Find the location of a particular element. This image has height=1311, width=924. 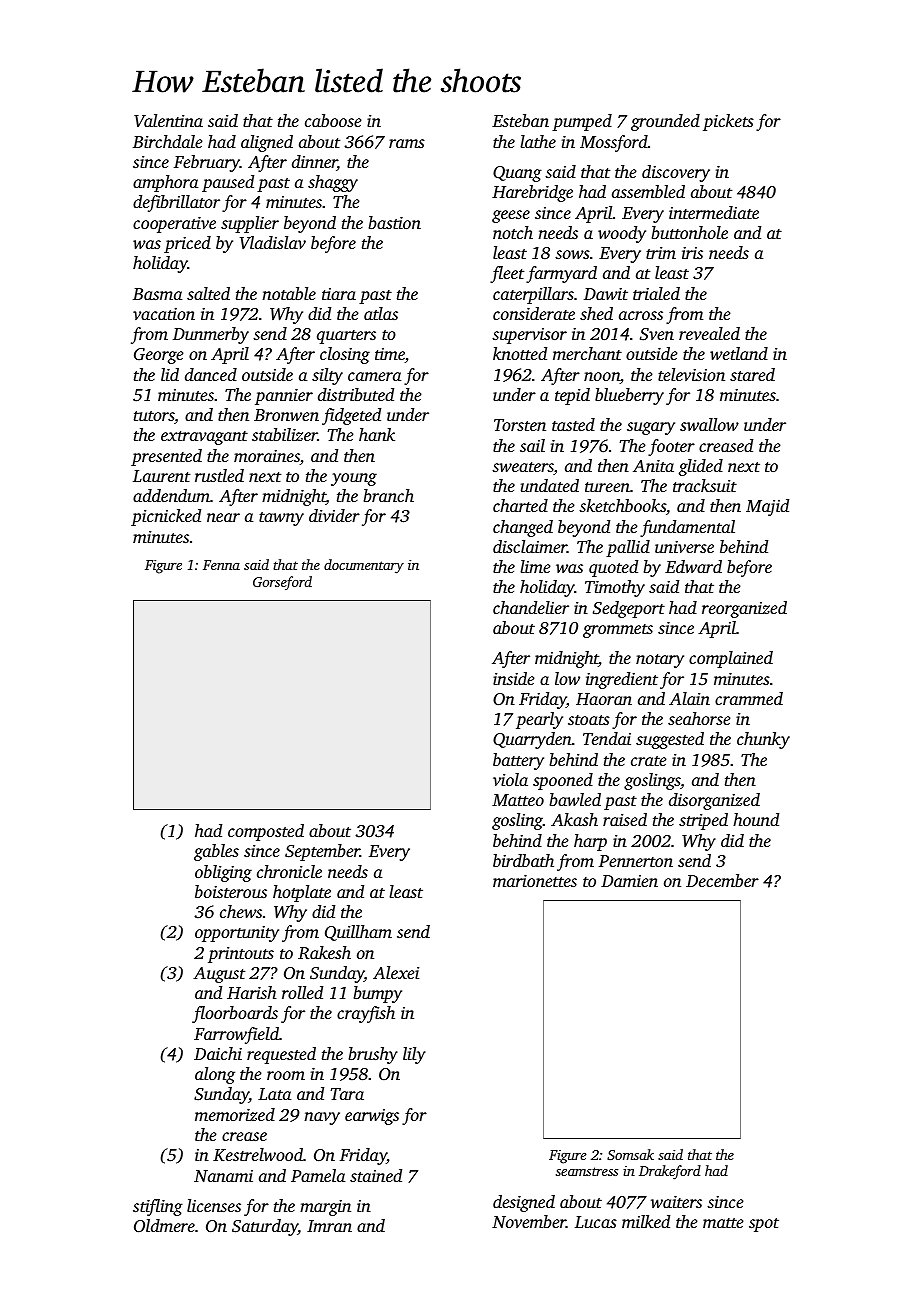

pumped is located at coordinates (582, 122).
